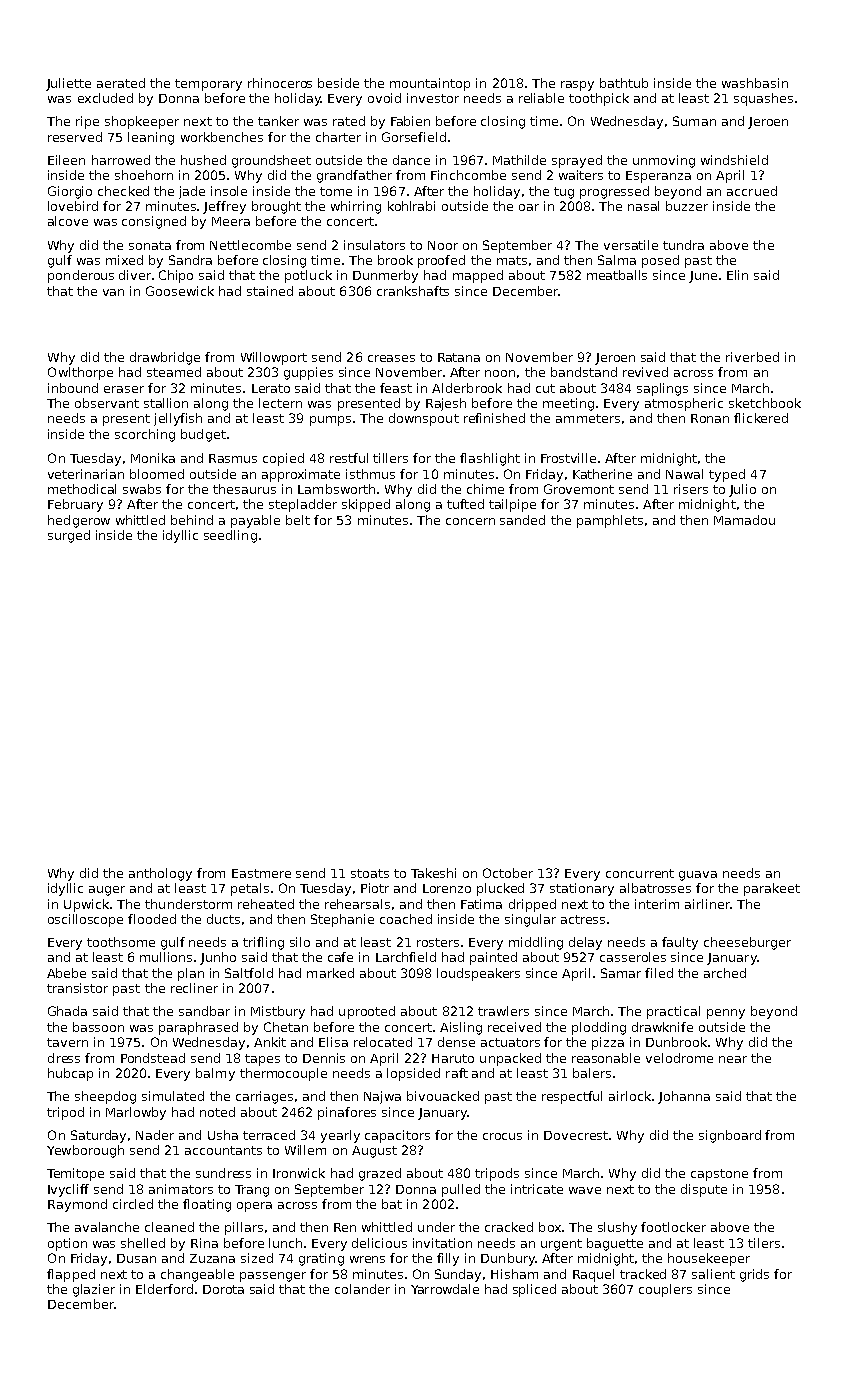 The height and width of the screenshot is (1400, 849). Describe the element at coordinates (687, 206) in the screenshot. I see `buzzer` at that location.
